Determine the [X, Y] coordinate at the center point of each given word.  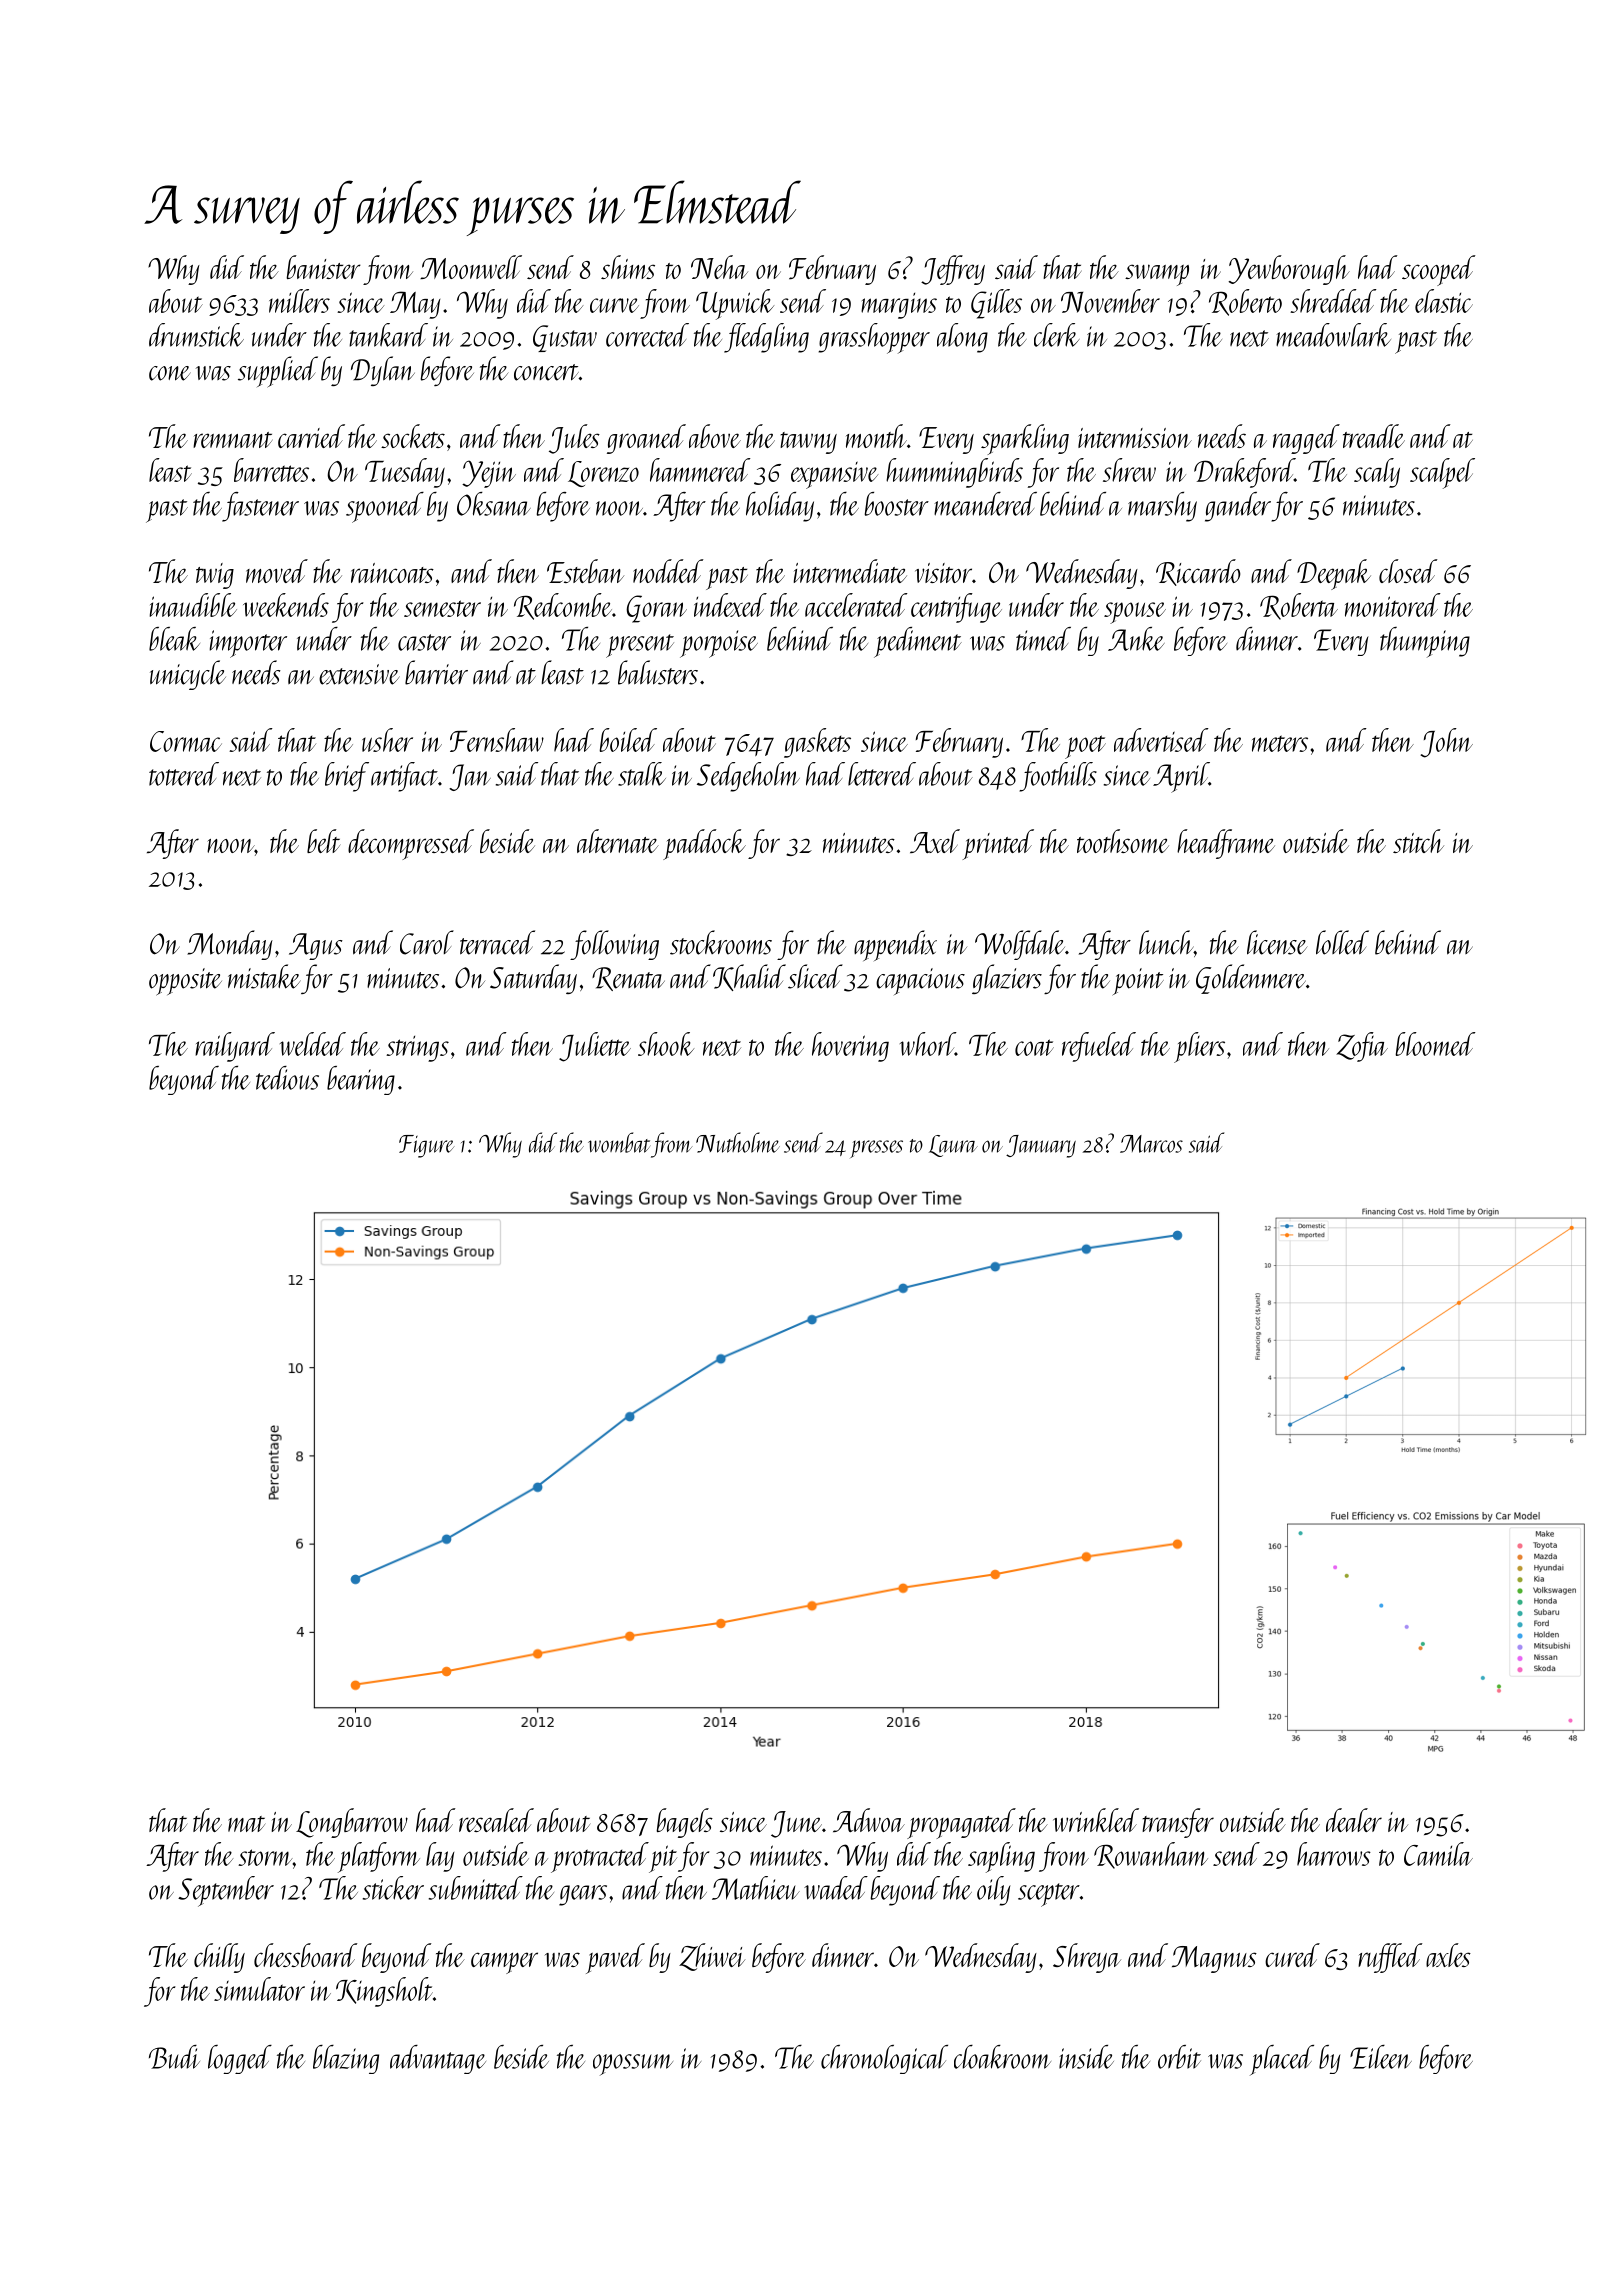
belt [323, 841]
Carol [427, 942]
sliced [815, 976]
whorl [927, 1044]
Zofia [1362, 1047]
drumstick [196, 335]
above [715, 436]
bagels [684, 1823]
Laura [953, 1146]
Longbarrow [352, 1823]
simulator [259, 1989]
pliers [1199, 1047]
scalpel [1442, 473]
